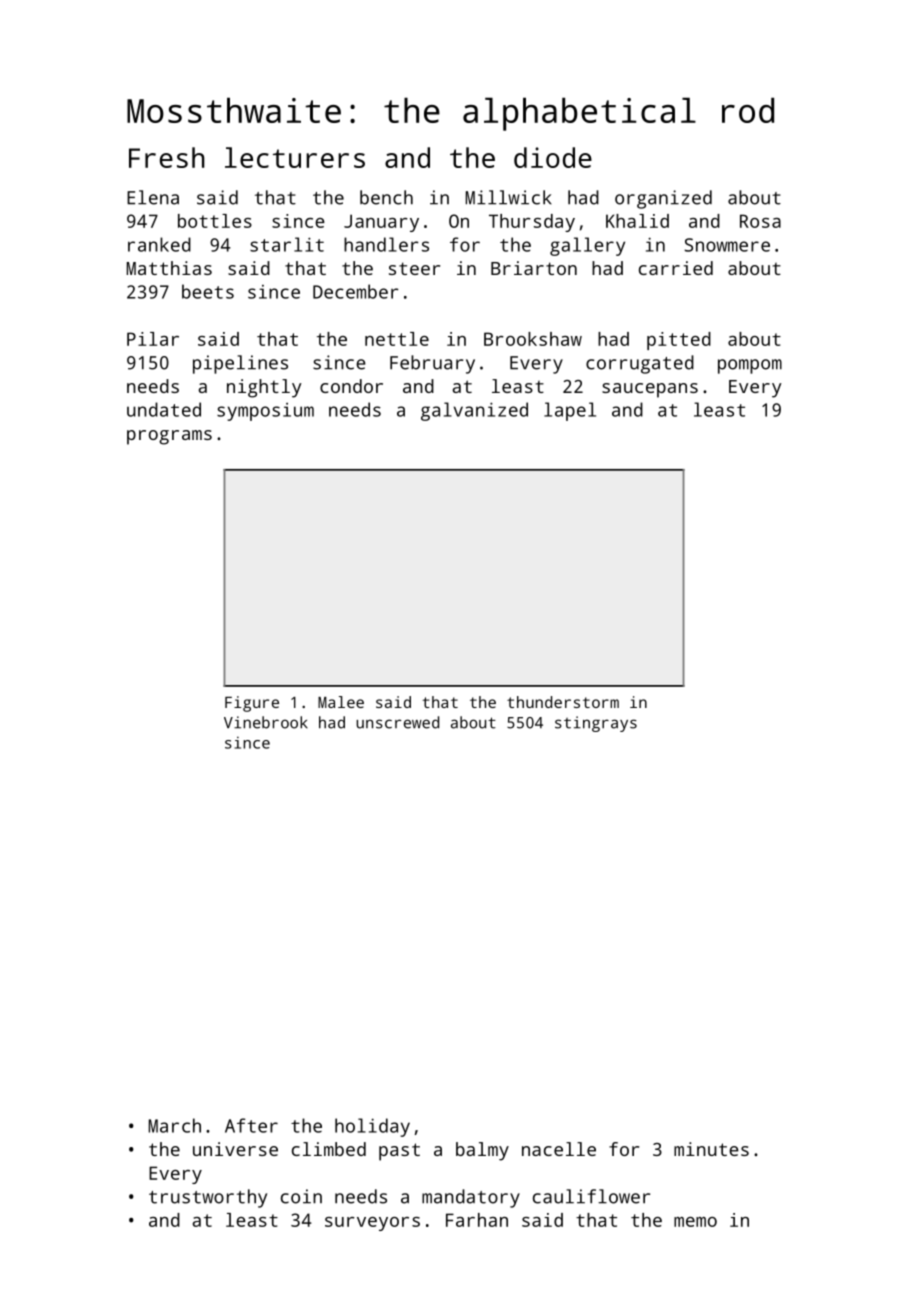  What do you see at coordinates (509, 197) in the image?
I see `Millwick` at bounding box center [509, 197].
